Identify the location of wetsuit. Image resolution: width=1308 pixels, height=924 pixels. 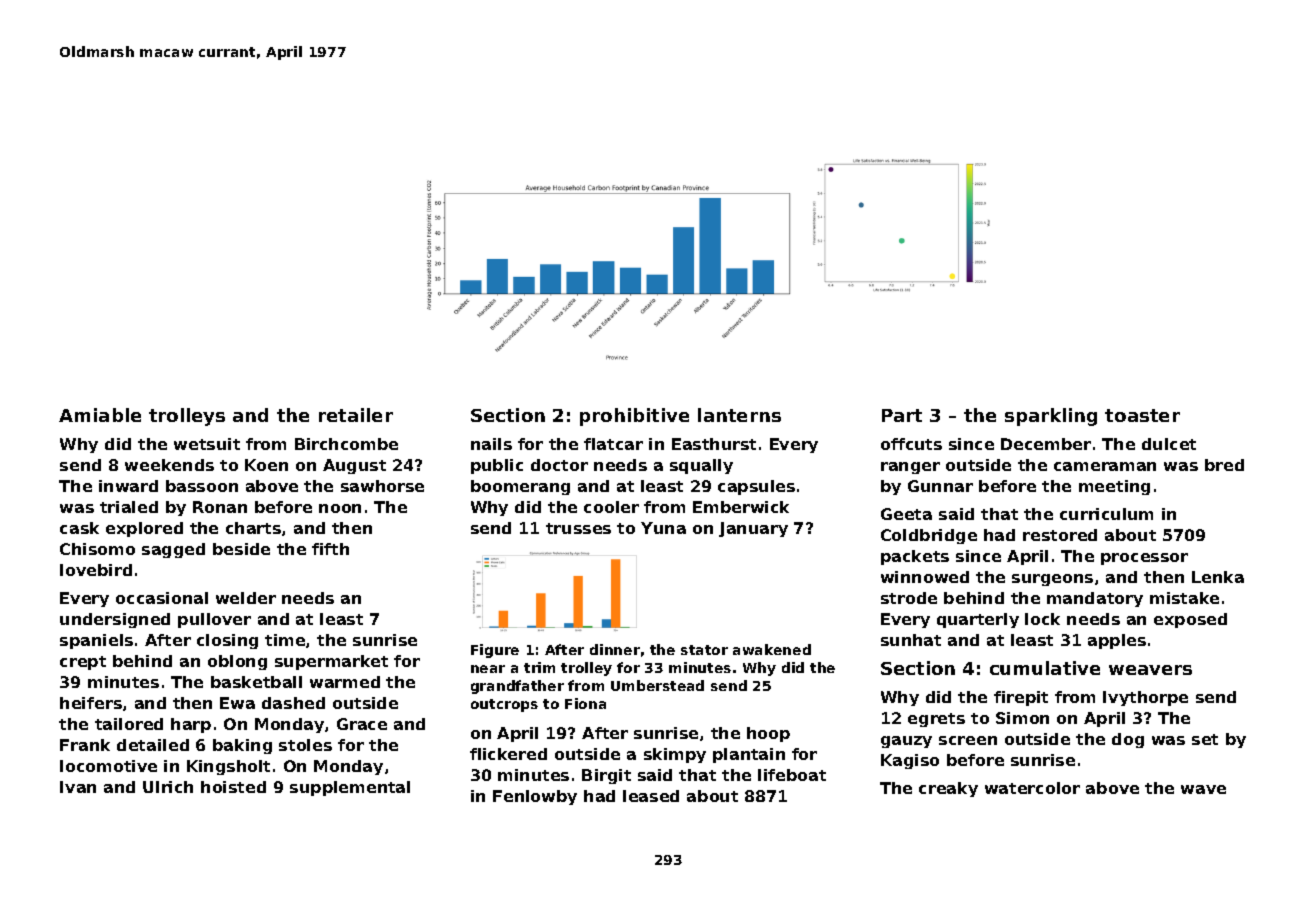
(207, 444).
